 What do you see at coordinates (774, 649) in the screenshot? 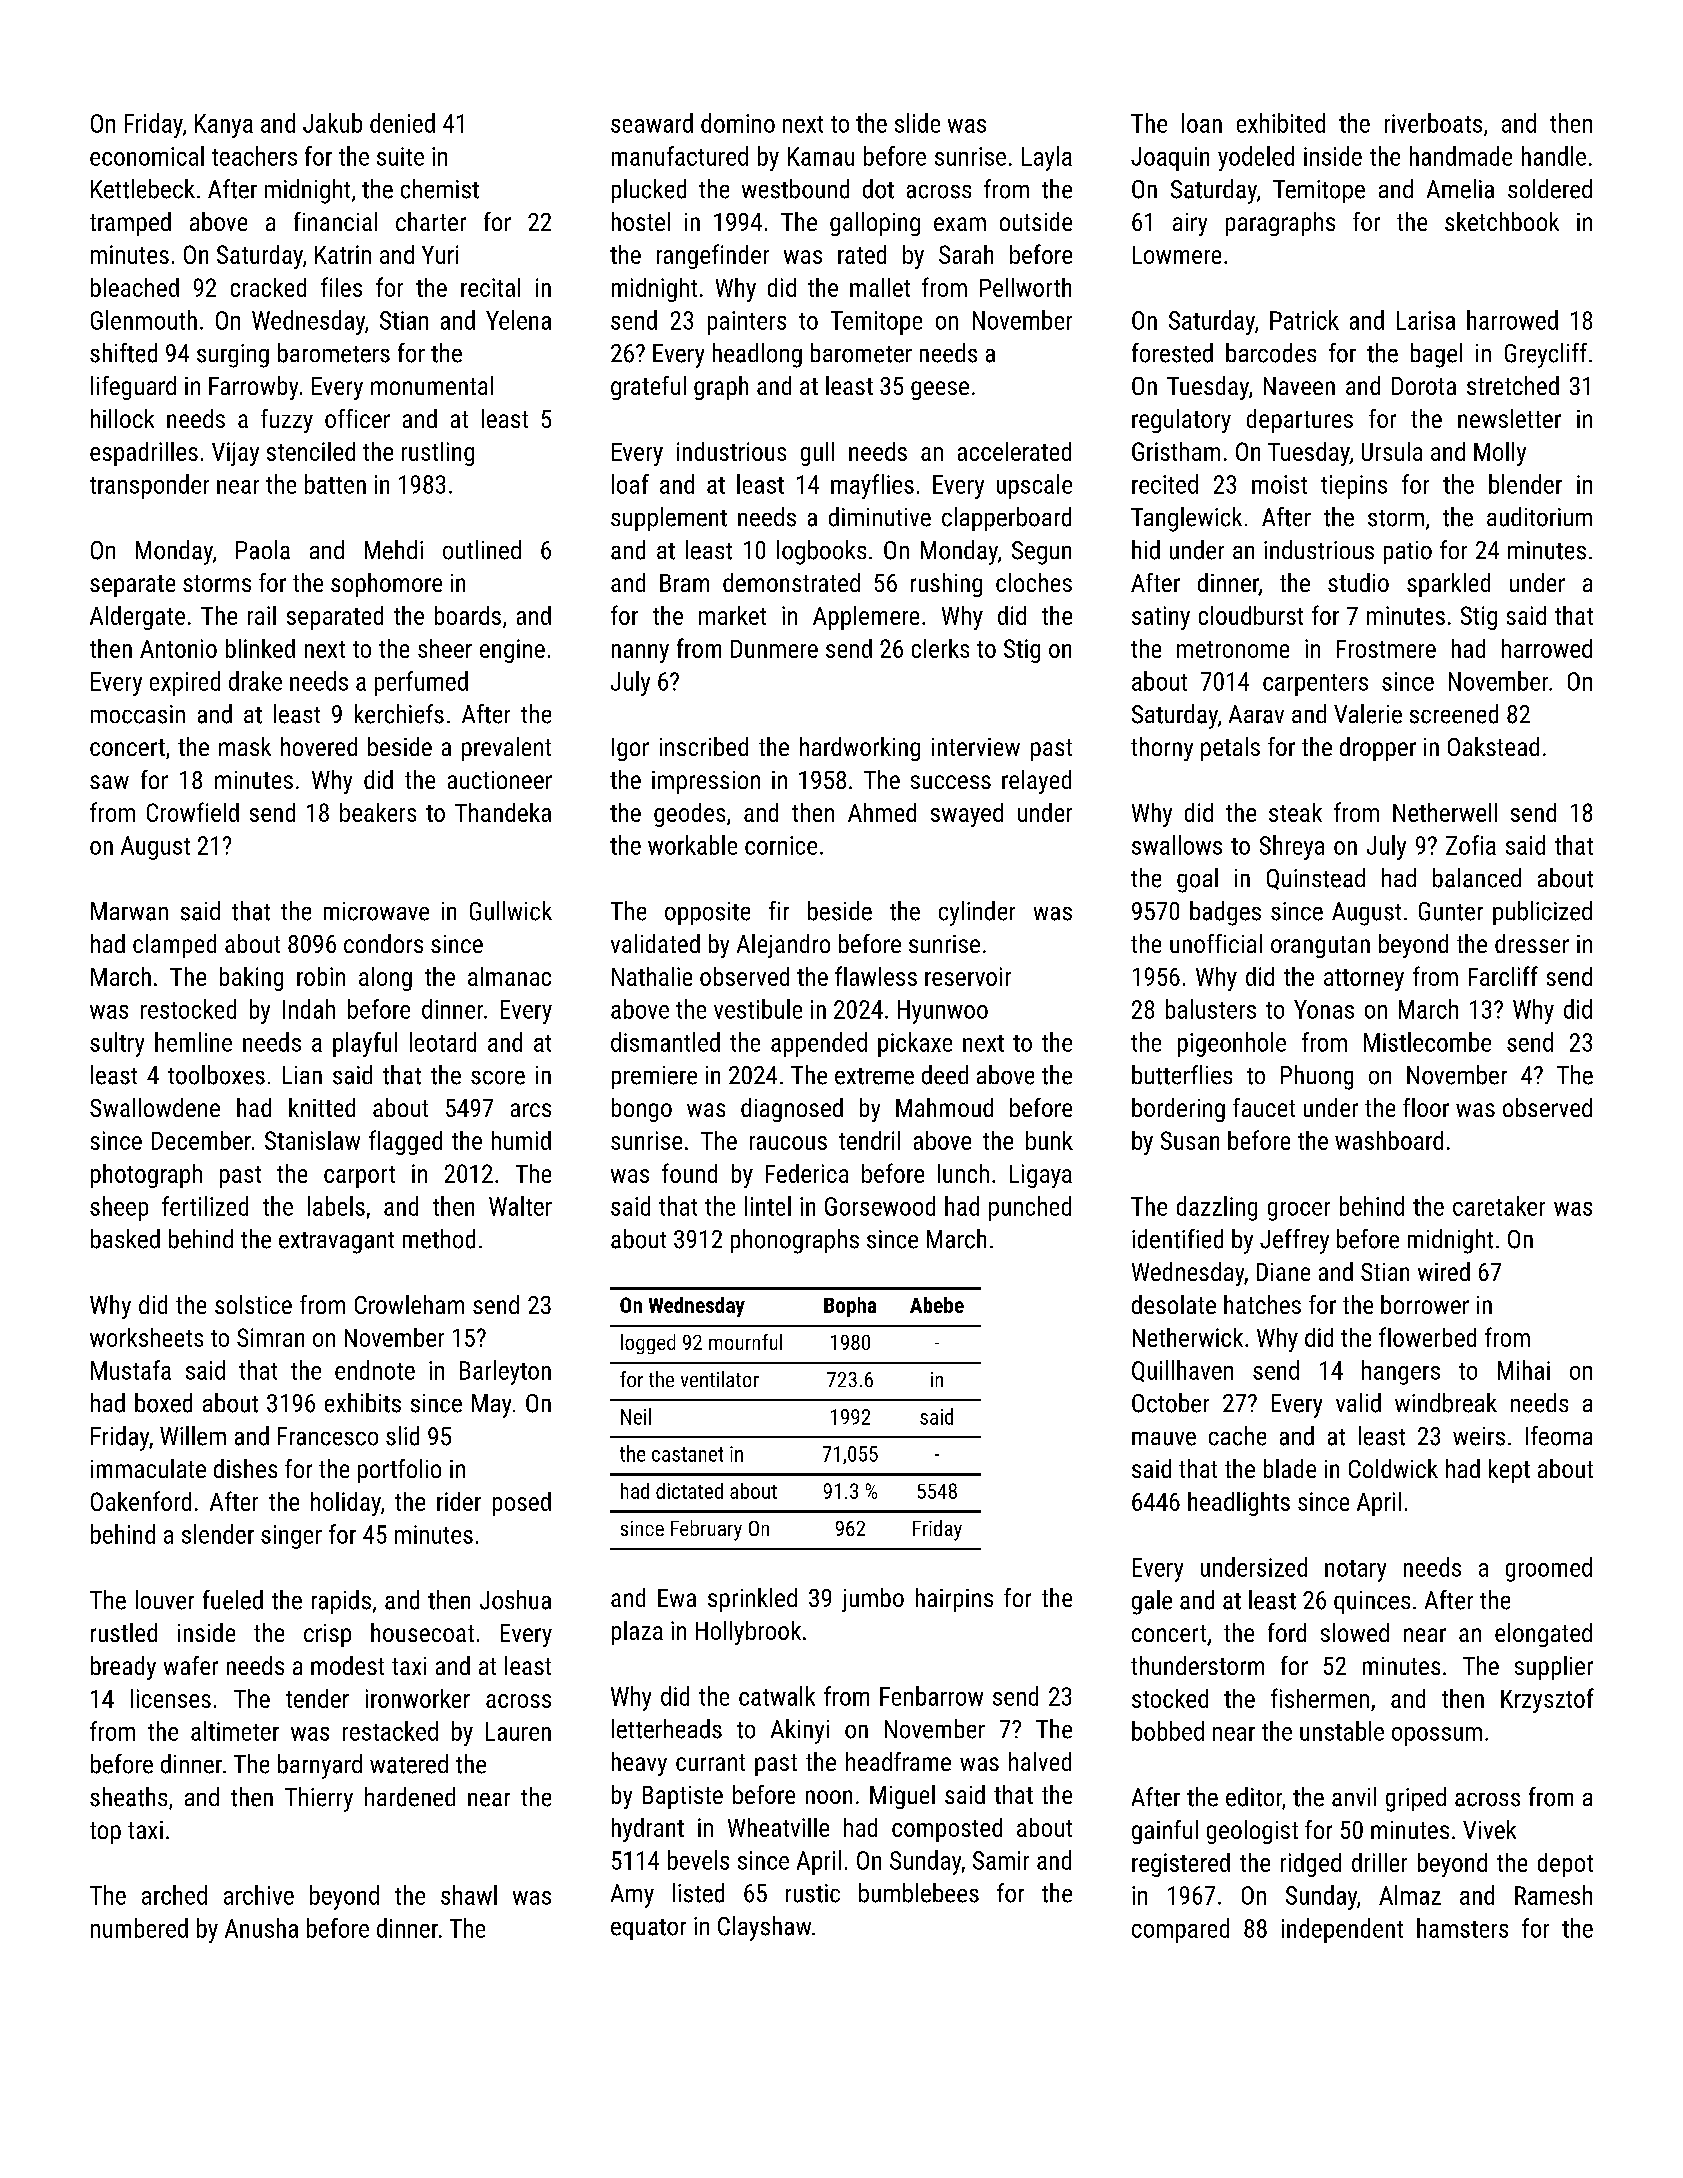
I see `Dunmere` at bounding box center [774, 649].
